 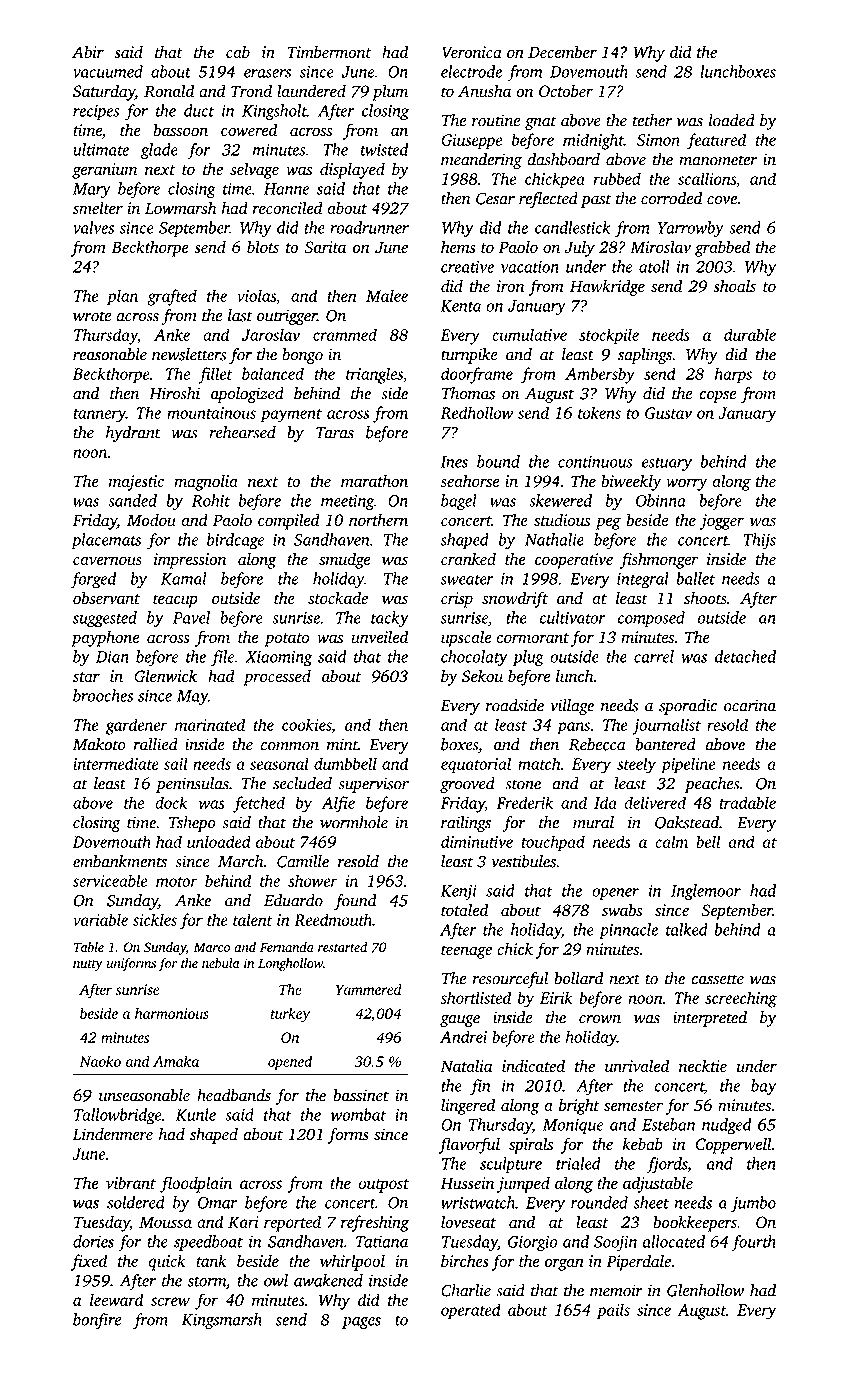 What do you see at coordinates (471, 1311) in the screenshot?
I see `operated` at bounding box center [471, 1311].
